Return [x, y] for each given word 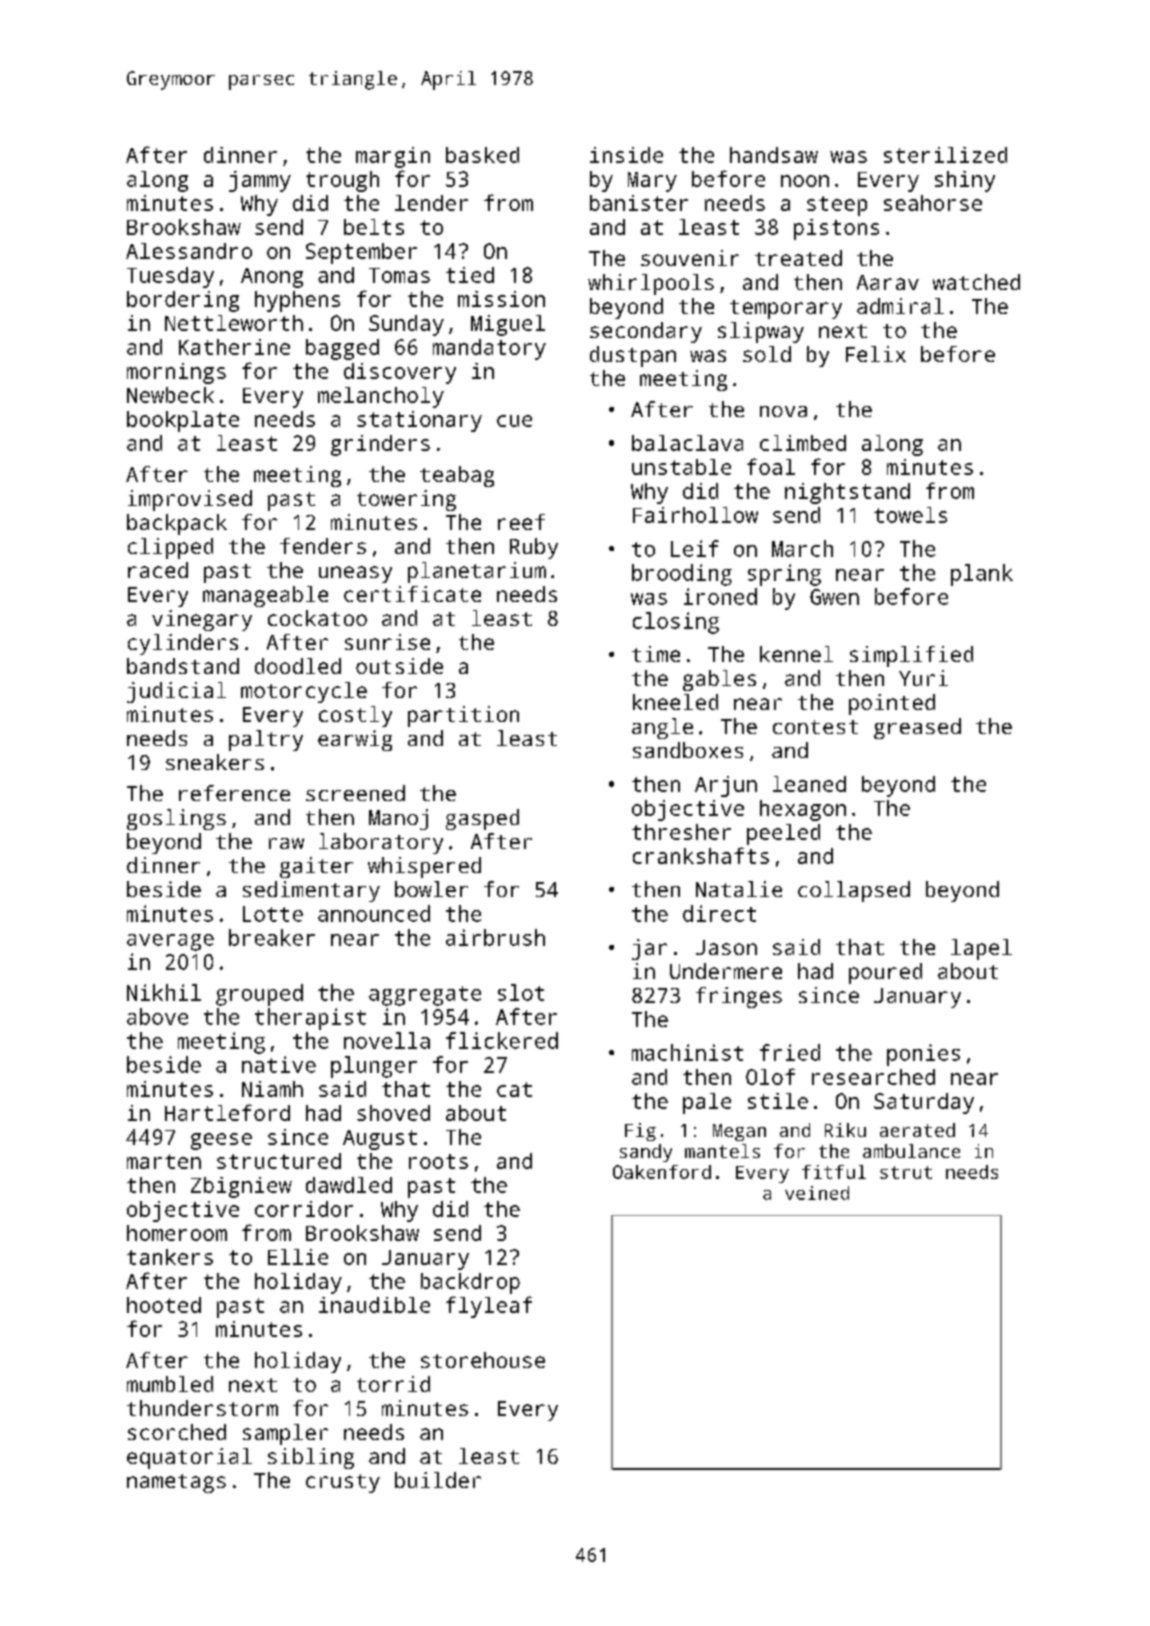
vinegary [202, 620]
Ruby [534, 548]
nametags [176, 1483]
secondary [646, 332]
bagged [342, 349]
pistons [836, 229]
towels [910, 515]
